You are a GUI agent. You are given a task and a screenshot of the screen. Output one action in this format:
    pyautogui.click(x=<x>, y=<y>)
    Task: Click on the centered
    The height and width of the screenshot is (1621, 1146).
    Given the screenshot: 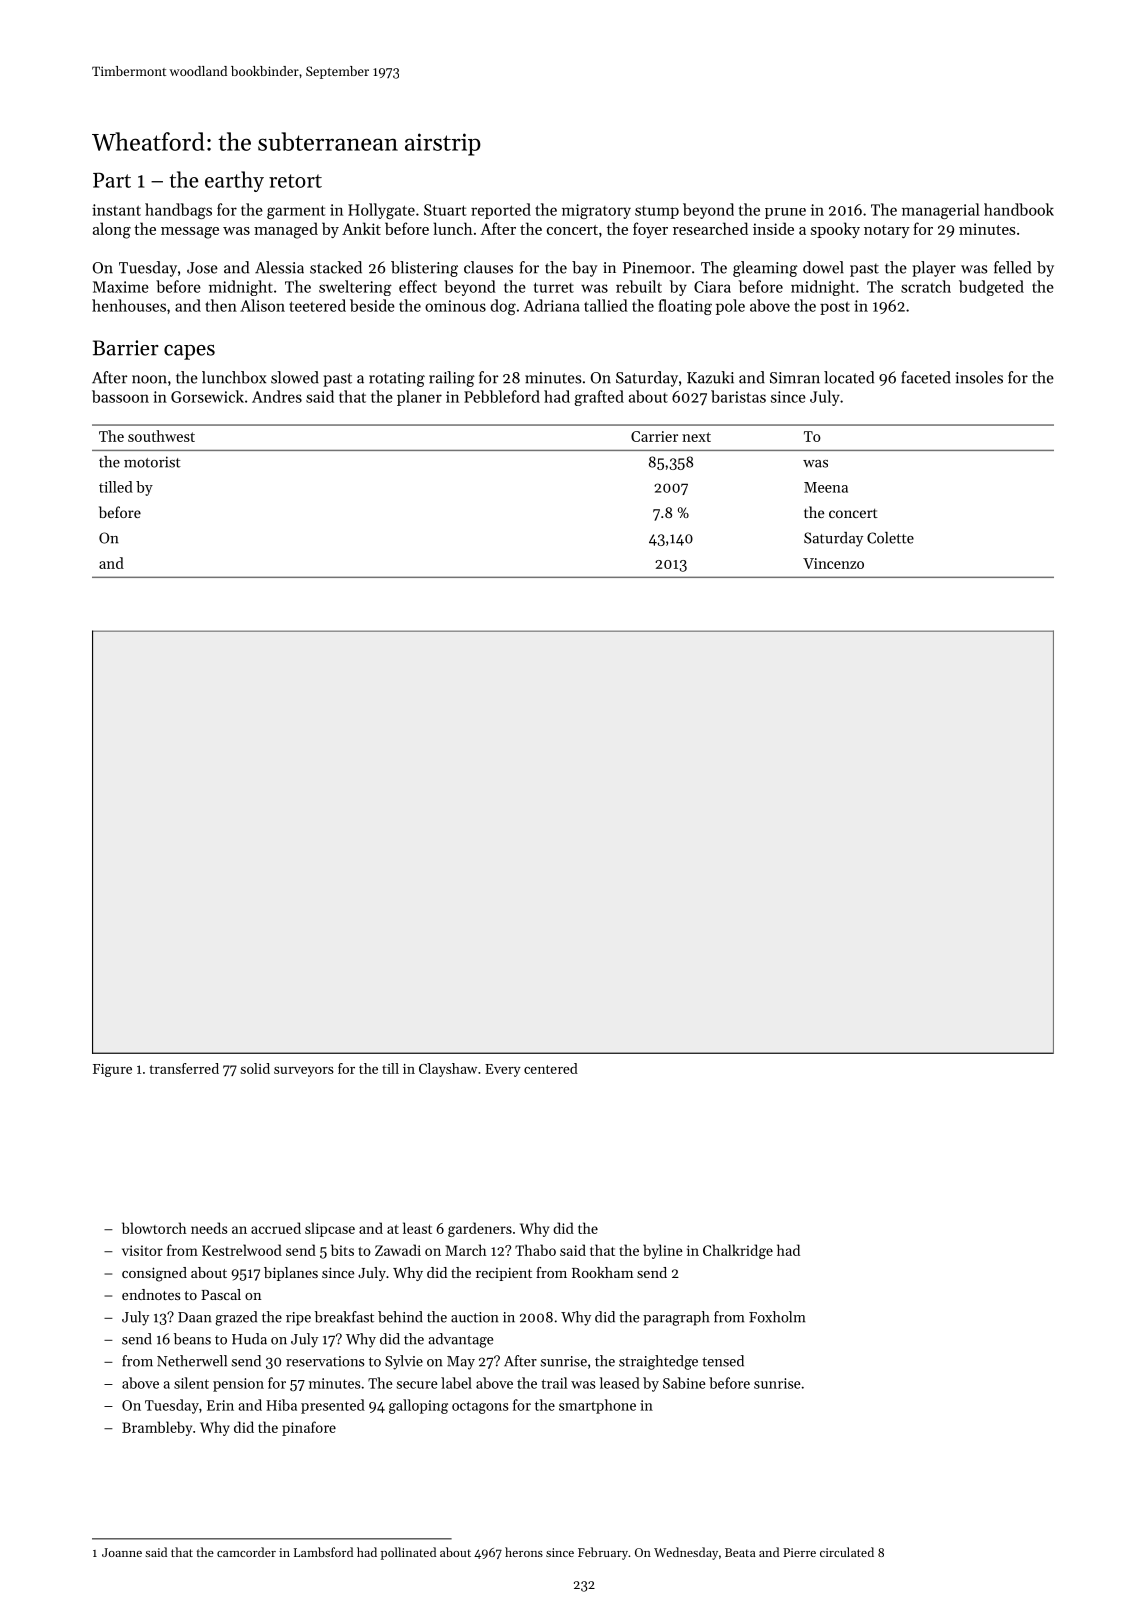 What is the action you would take?
    pyautogui.click(x=551, y=1068)
